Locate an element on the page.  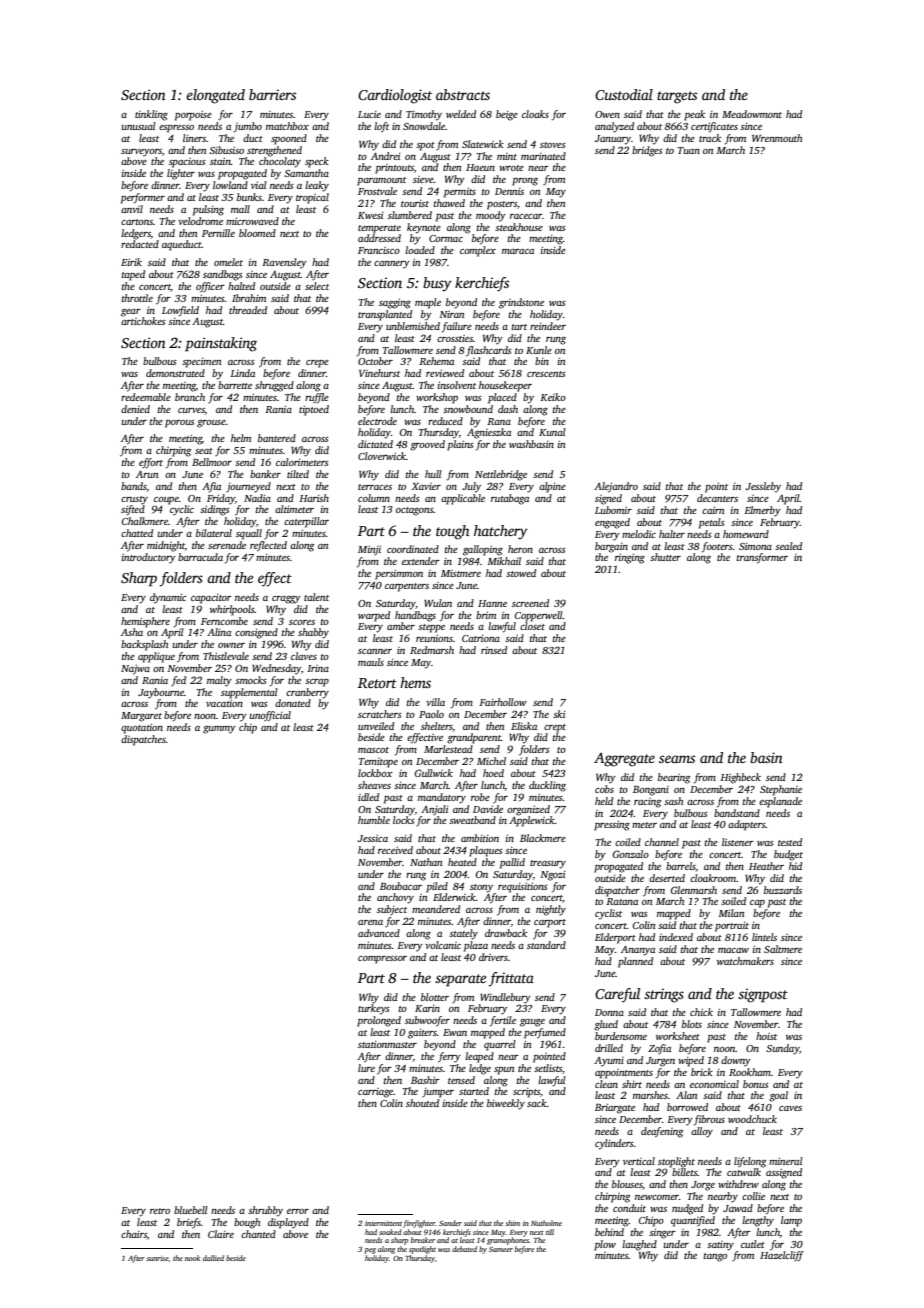
Rana is located at coordinates (499, 421).
